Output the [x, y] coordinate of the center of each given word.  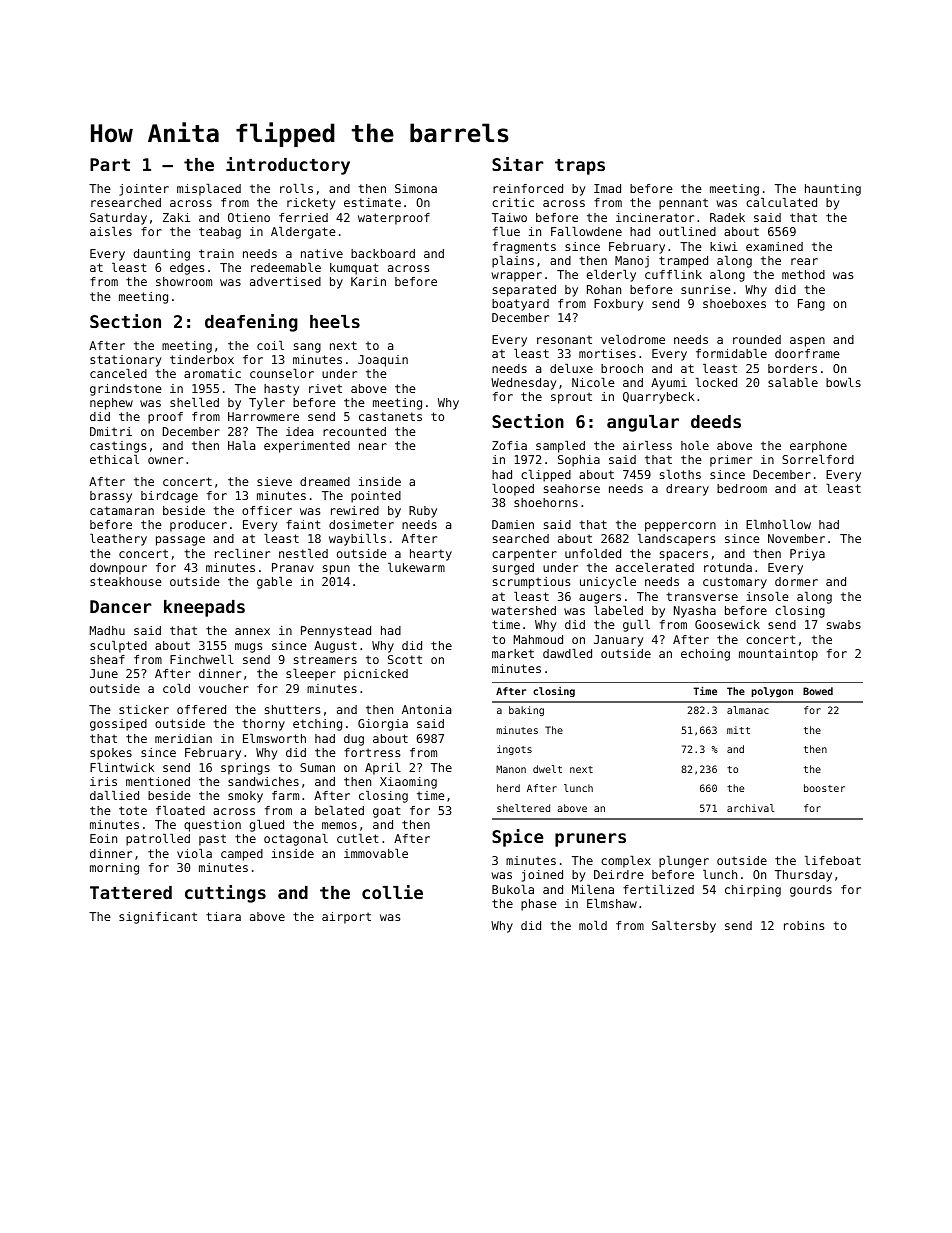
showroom [184, 281]
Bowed [818, 691]
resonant [564, 339]
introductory [288, 166]
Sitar [518, 164]
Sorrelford [818, 459]
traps [580, 167]
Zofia [509, 445]
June [104, 673]
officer [267, 510]
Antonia [426, 709]
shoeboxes [734, 303]
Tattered [131, 892]
